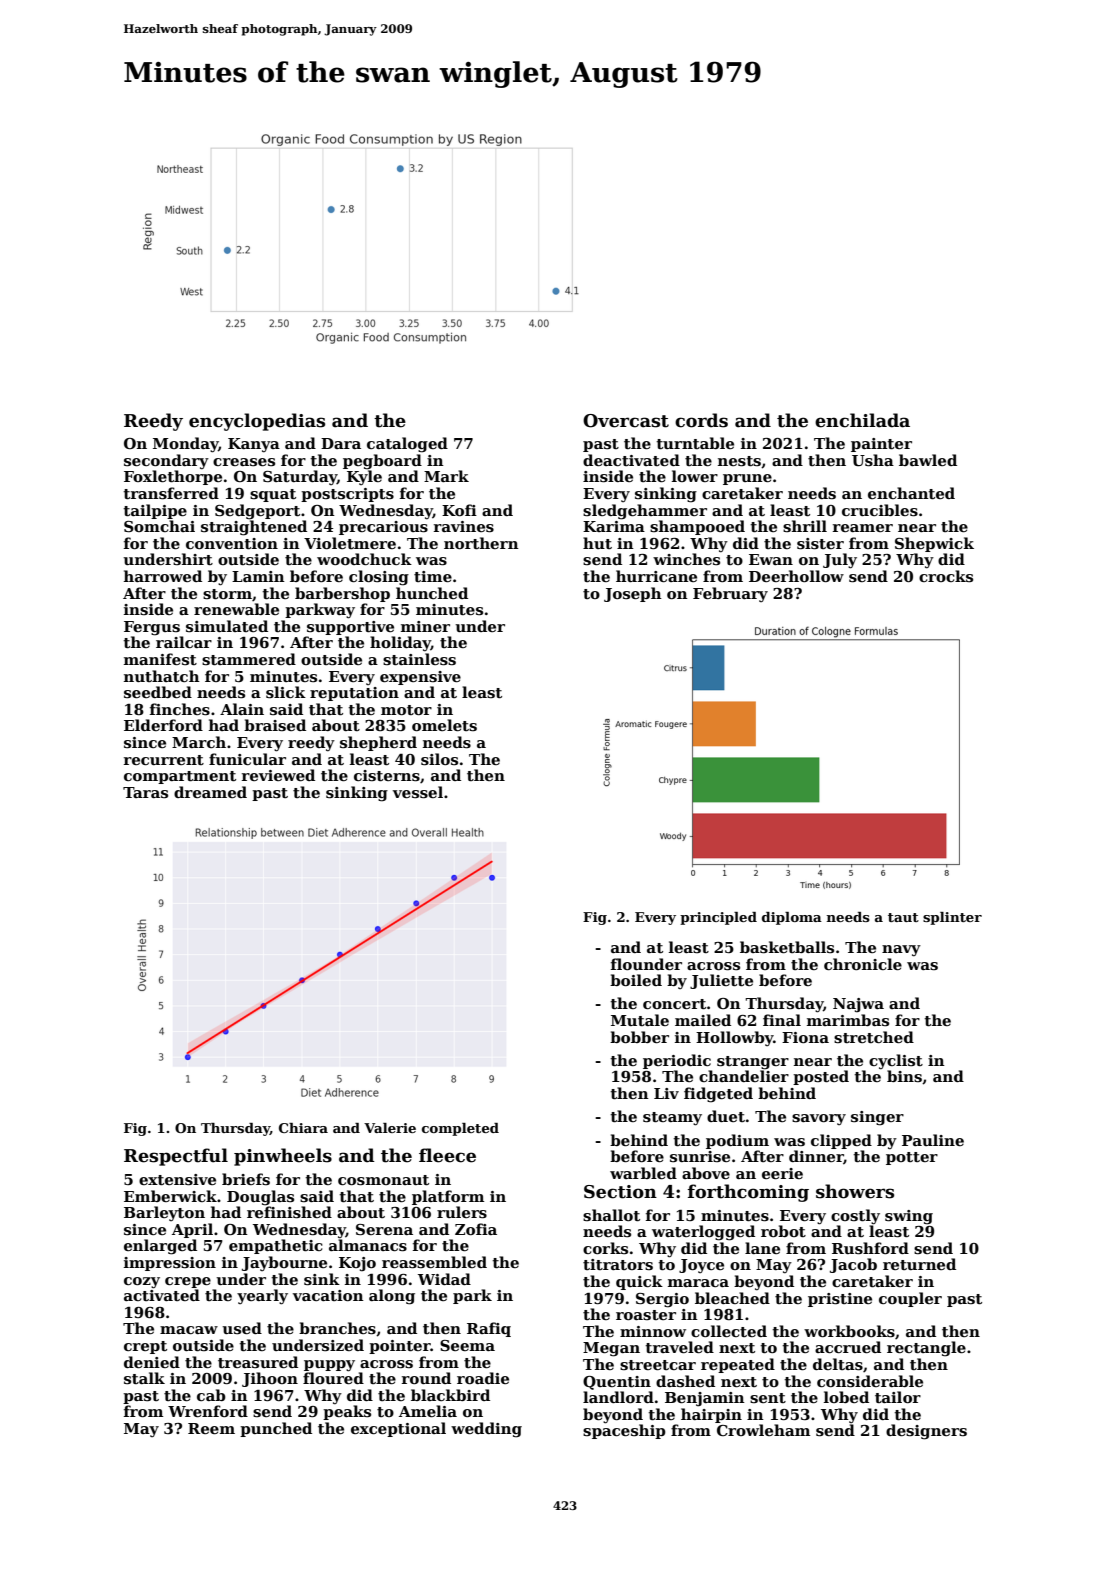  Describe the element at coordinates (278, 775) in the screenshot. I see `reviewed` at that location.
